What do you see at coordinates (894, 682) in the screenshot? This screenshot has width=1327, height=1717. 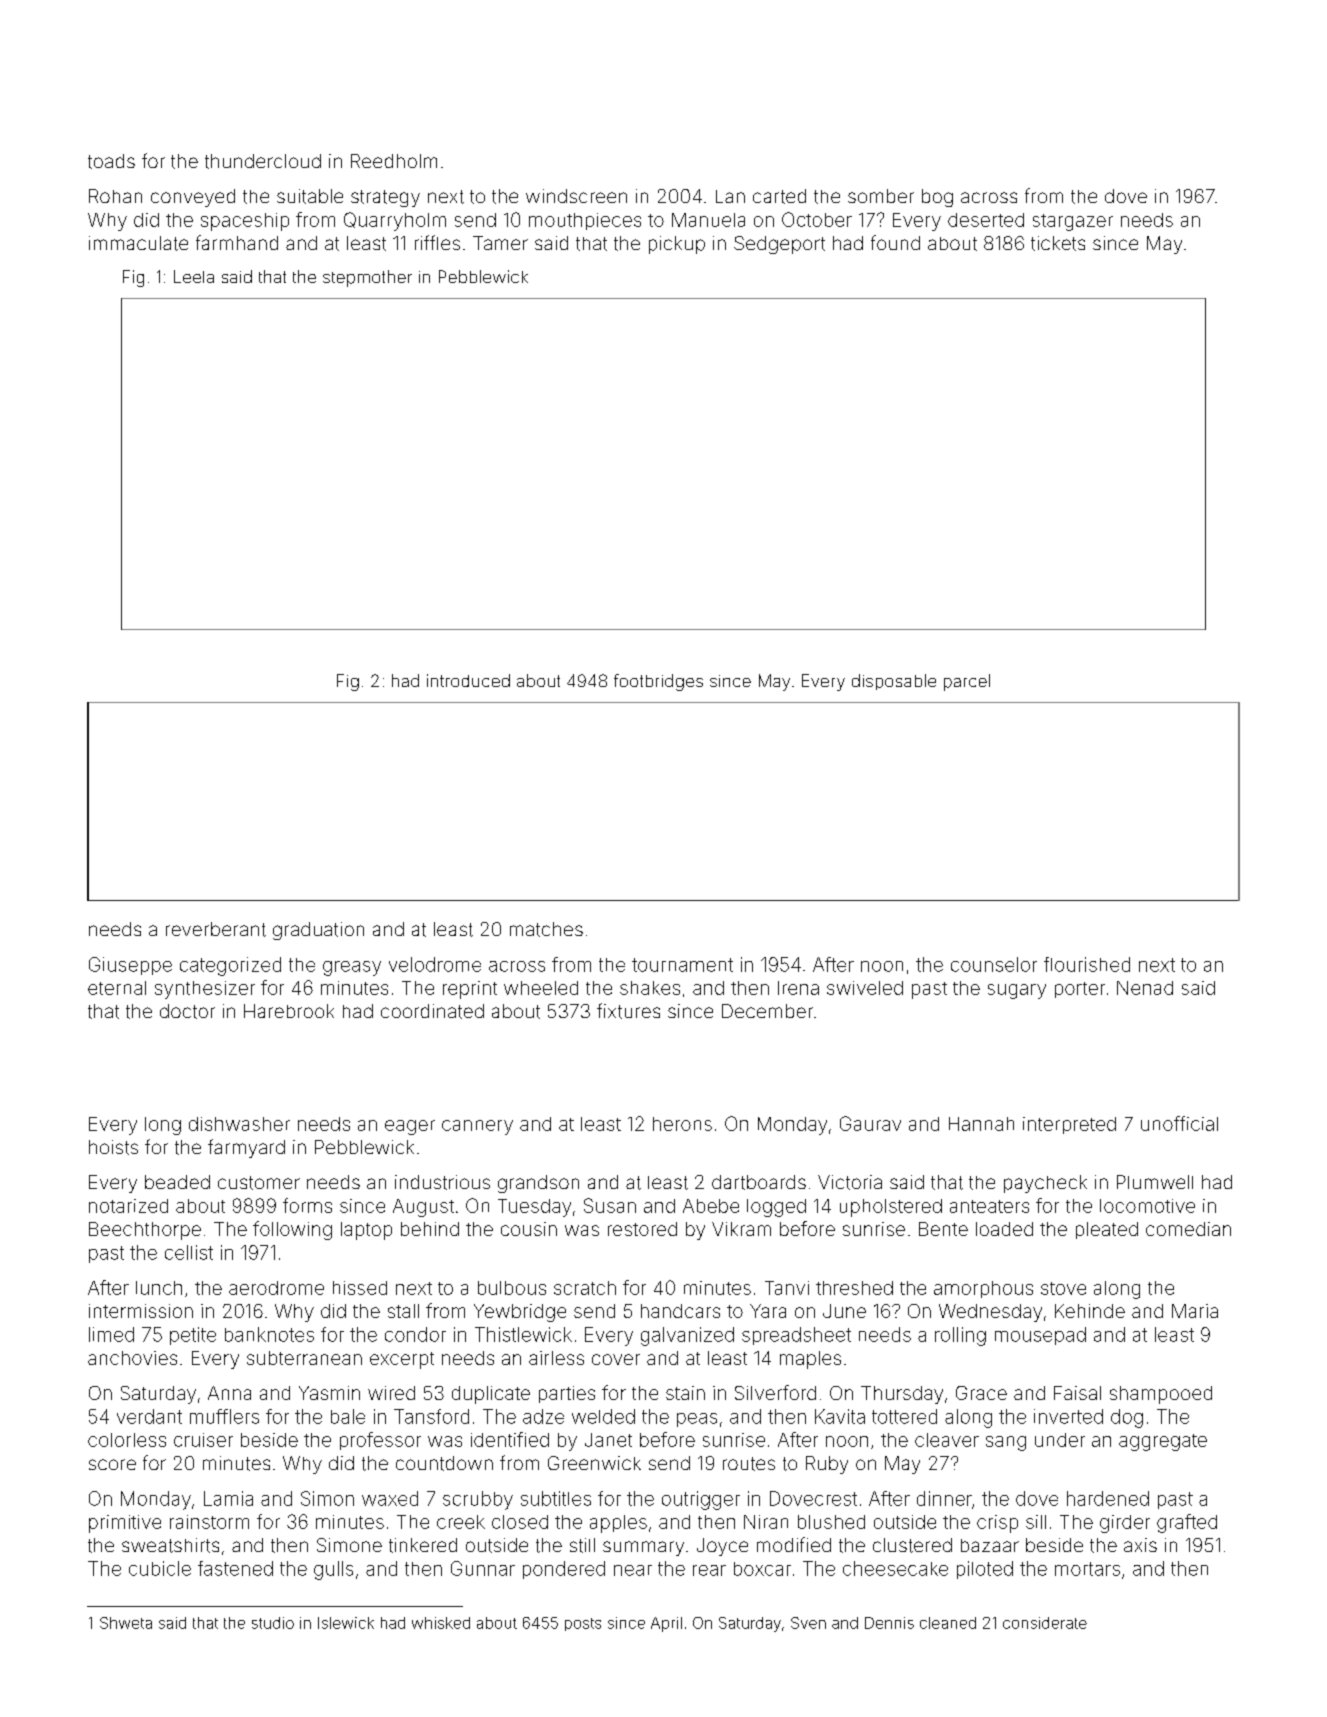 I see `disposable` at bounding box center [894, 682].
